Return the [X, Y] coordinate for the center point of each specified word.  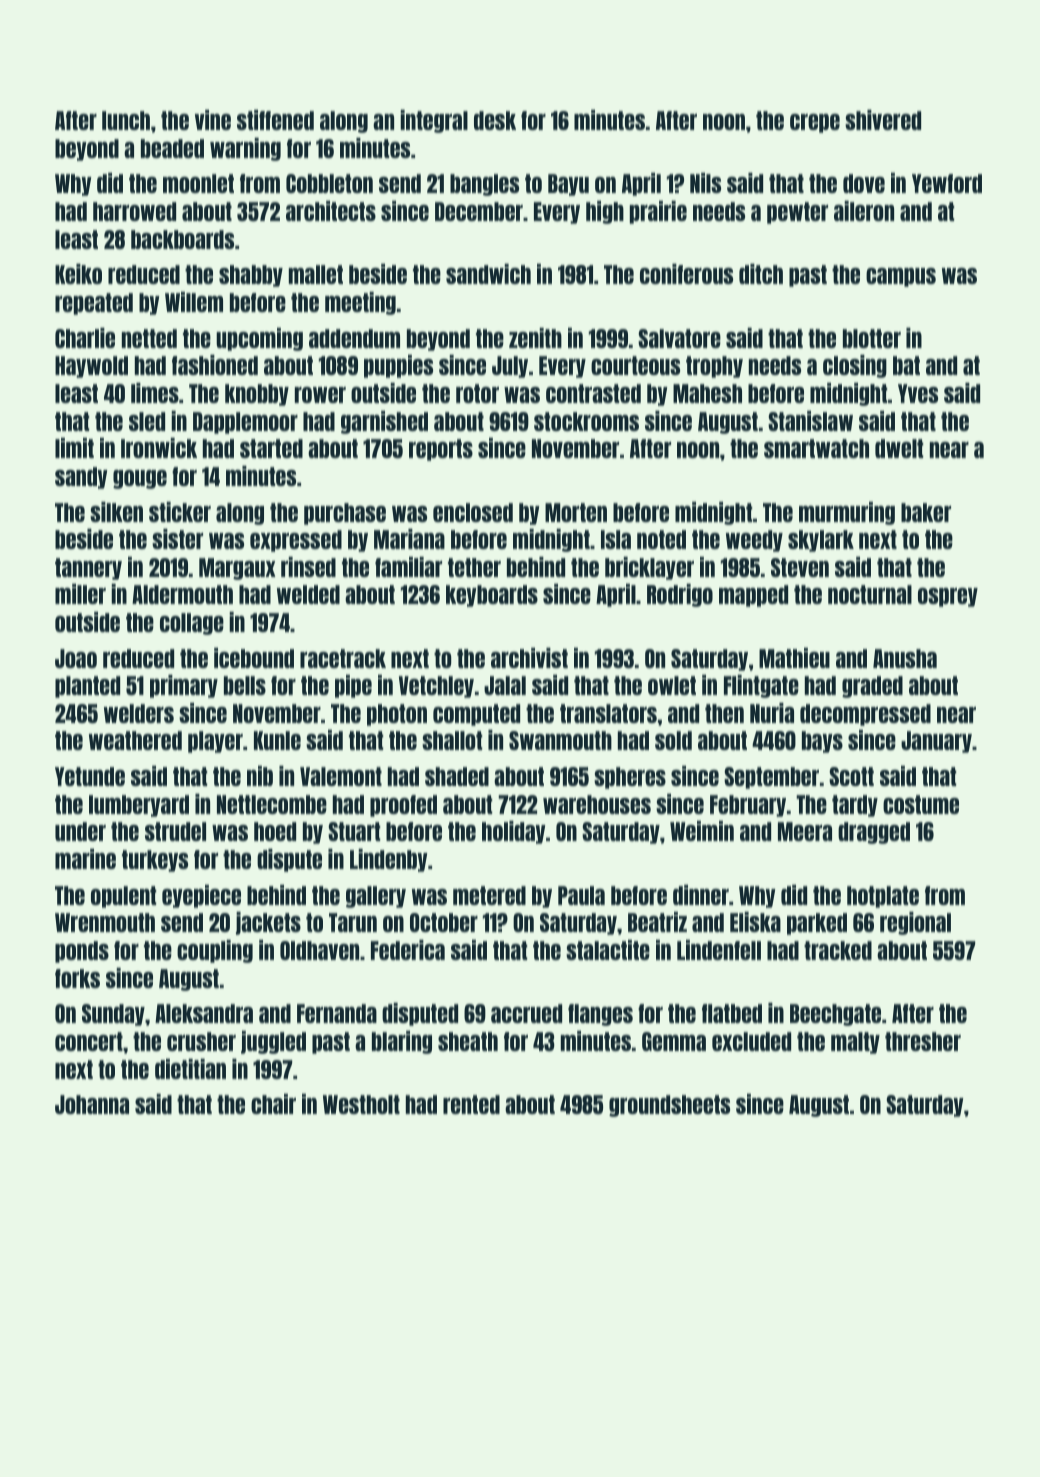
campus [901, 277]
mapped [753, 596]
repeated [94, 304]
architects [331, 211]
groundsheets [669, 1106]
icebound [254, 658]
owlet [672, 685]
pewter [797, 213]
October [444, 922]
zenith [535, 338]
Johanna [92, 1104]
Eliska [755, 922]
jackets [268, 923]
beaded [172, 148]
